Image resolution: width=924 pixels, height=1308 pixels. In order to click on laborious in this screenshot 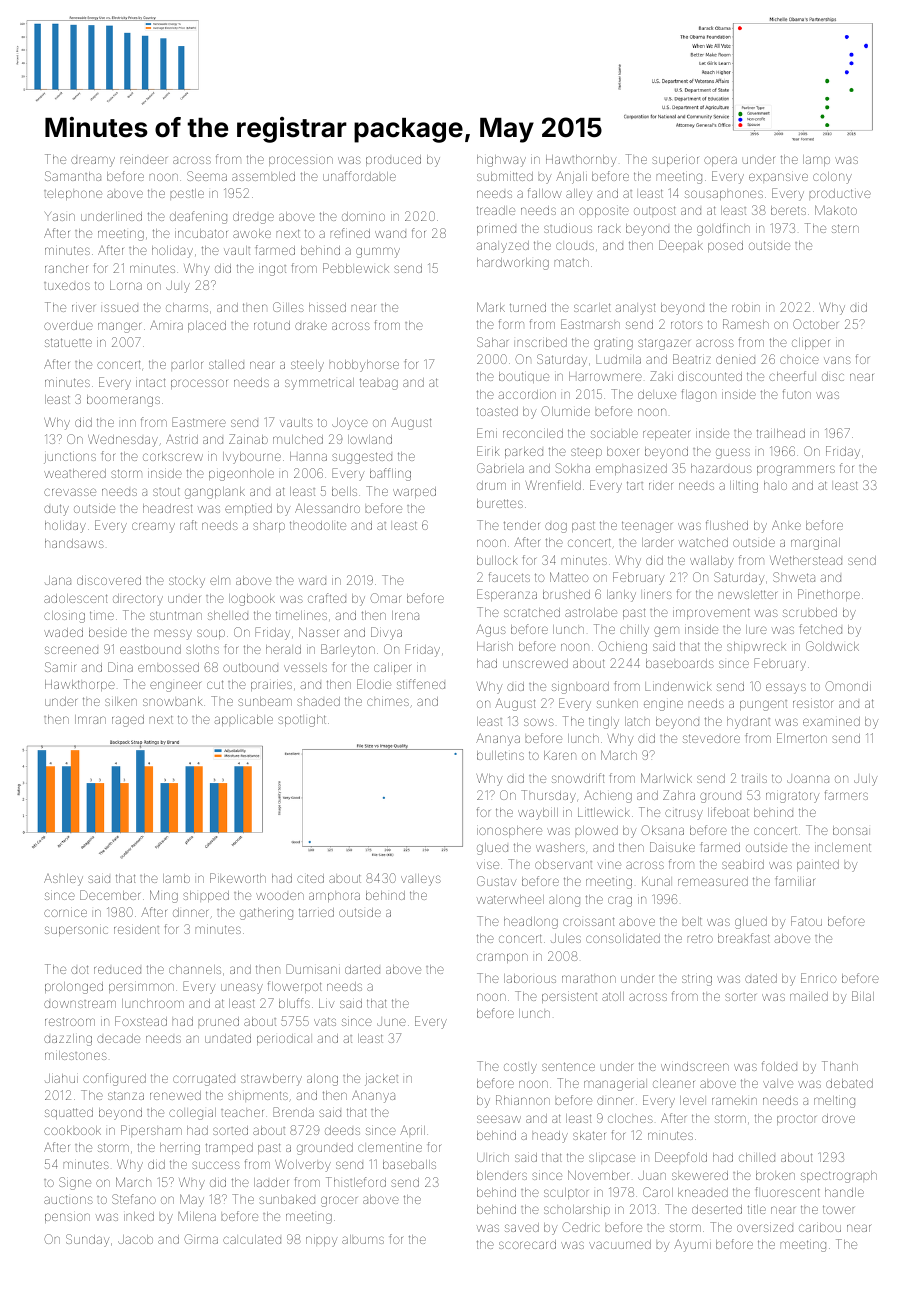, I will do `click(530, 978)`.
